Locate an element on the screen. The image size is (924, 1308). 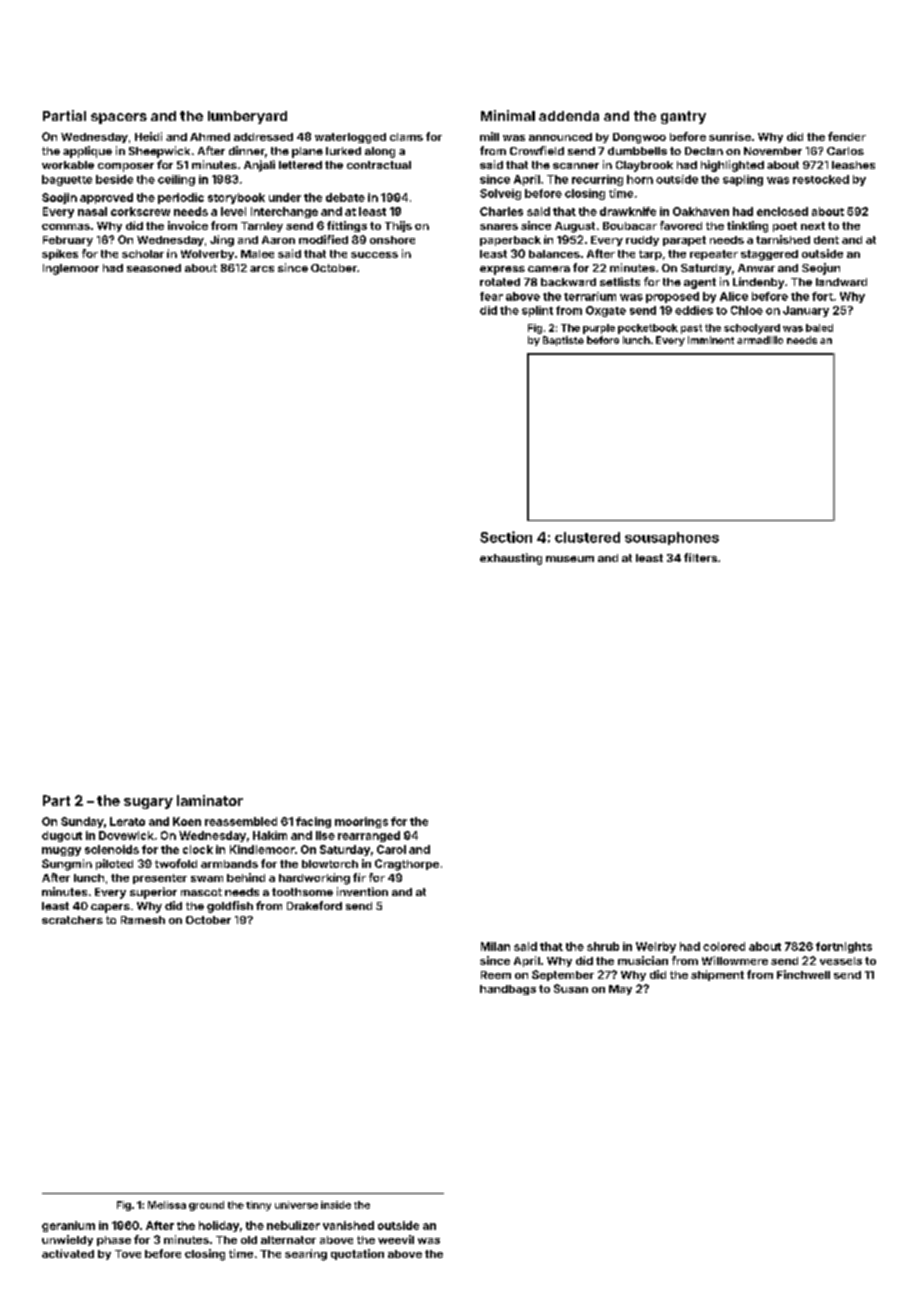
Ramesh is located at coordinates (143, 920).
